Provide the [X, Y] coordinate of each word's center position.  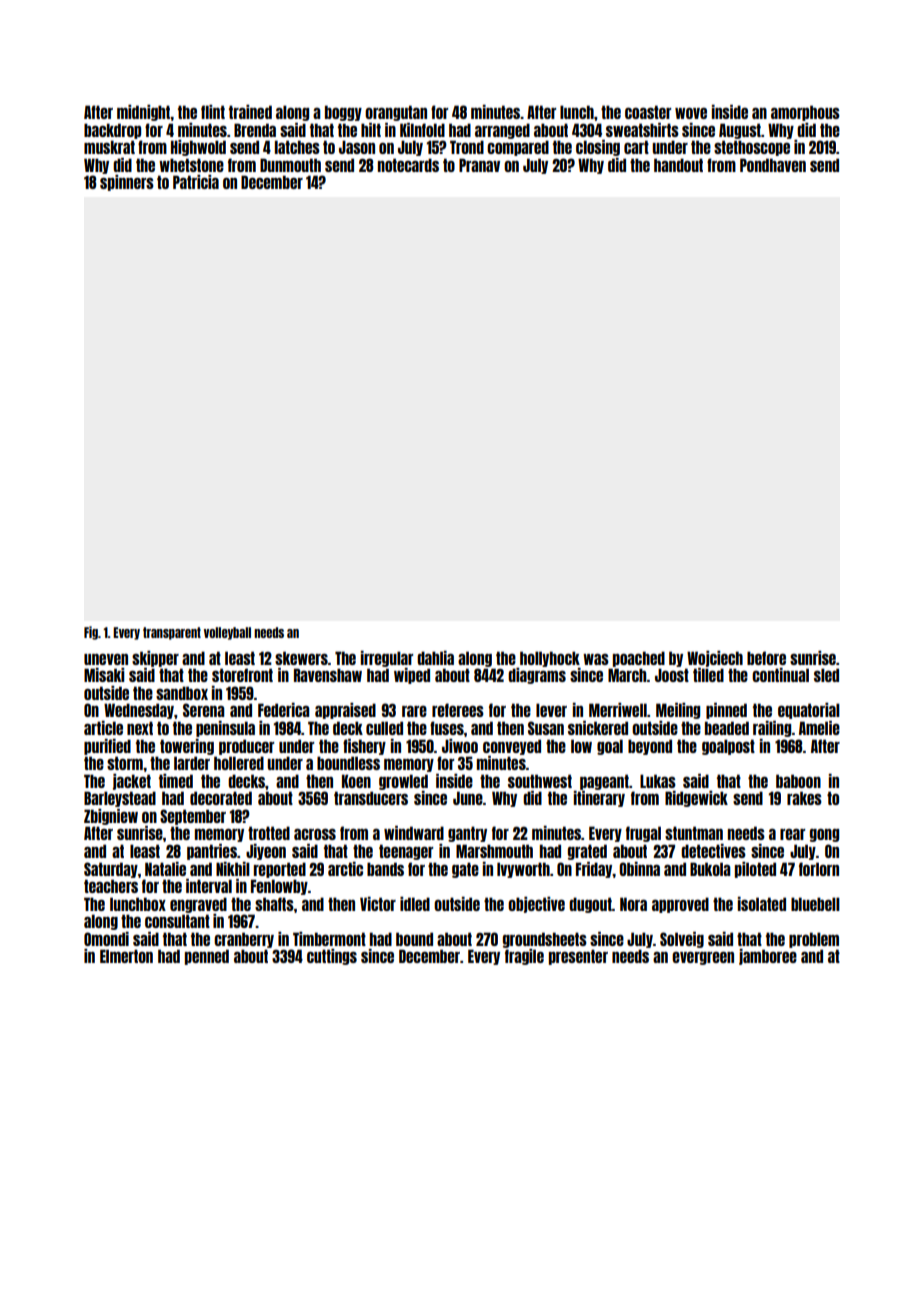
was [596, 659]
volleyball [227, 633]
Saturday [111, 870]
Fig [91, 633]
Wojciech [715, 659]
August [740, 131]
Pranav [479, 165]
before [766, 658]
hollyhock [550, 659]
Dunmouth [290, 165]
